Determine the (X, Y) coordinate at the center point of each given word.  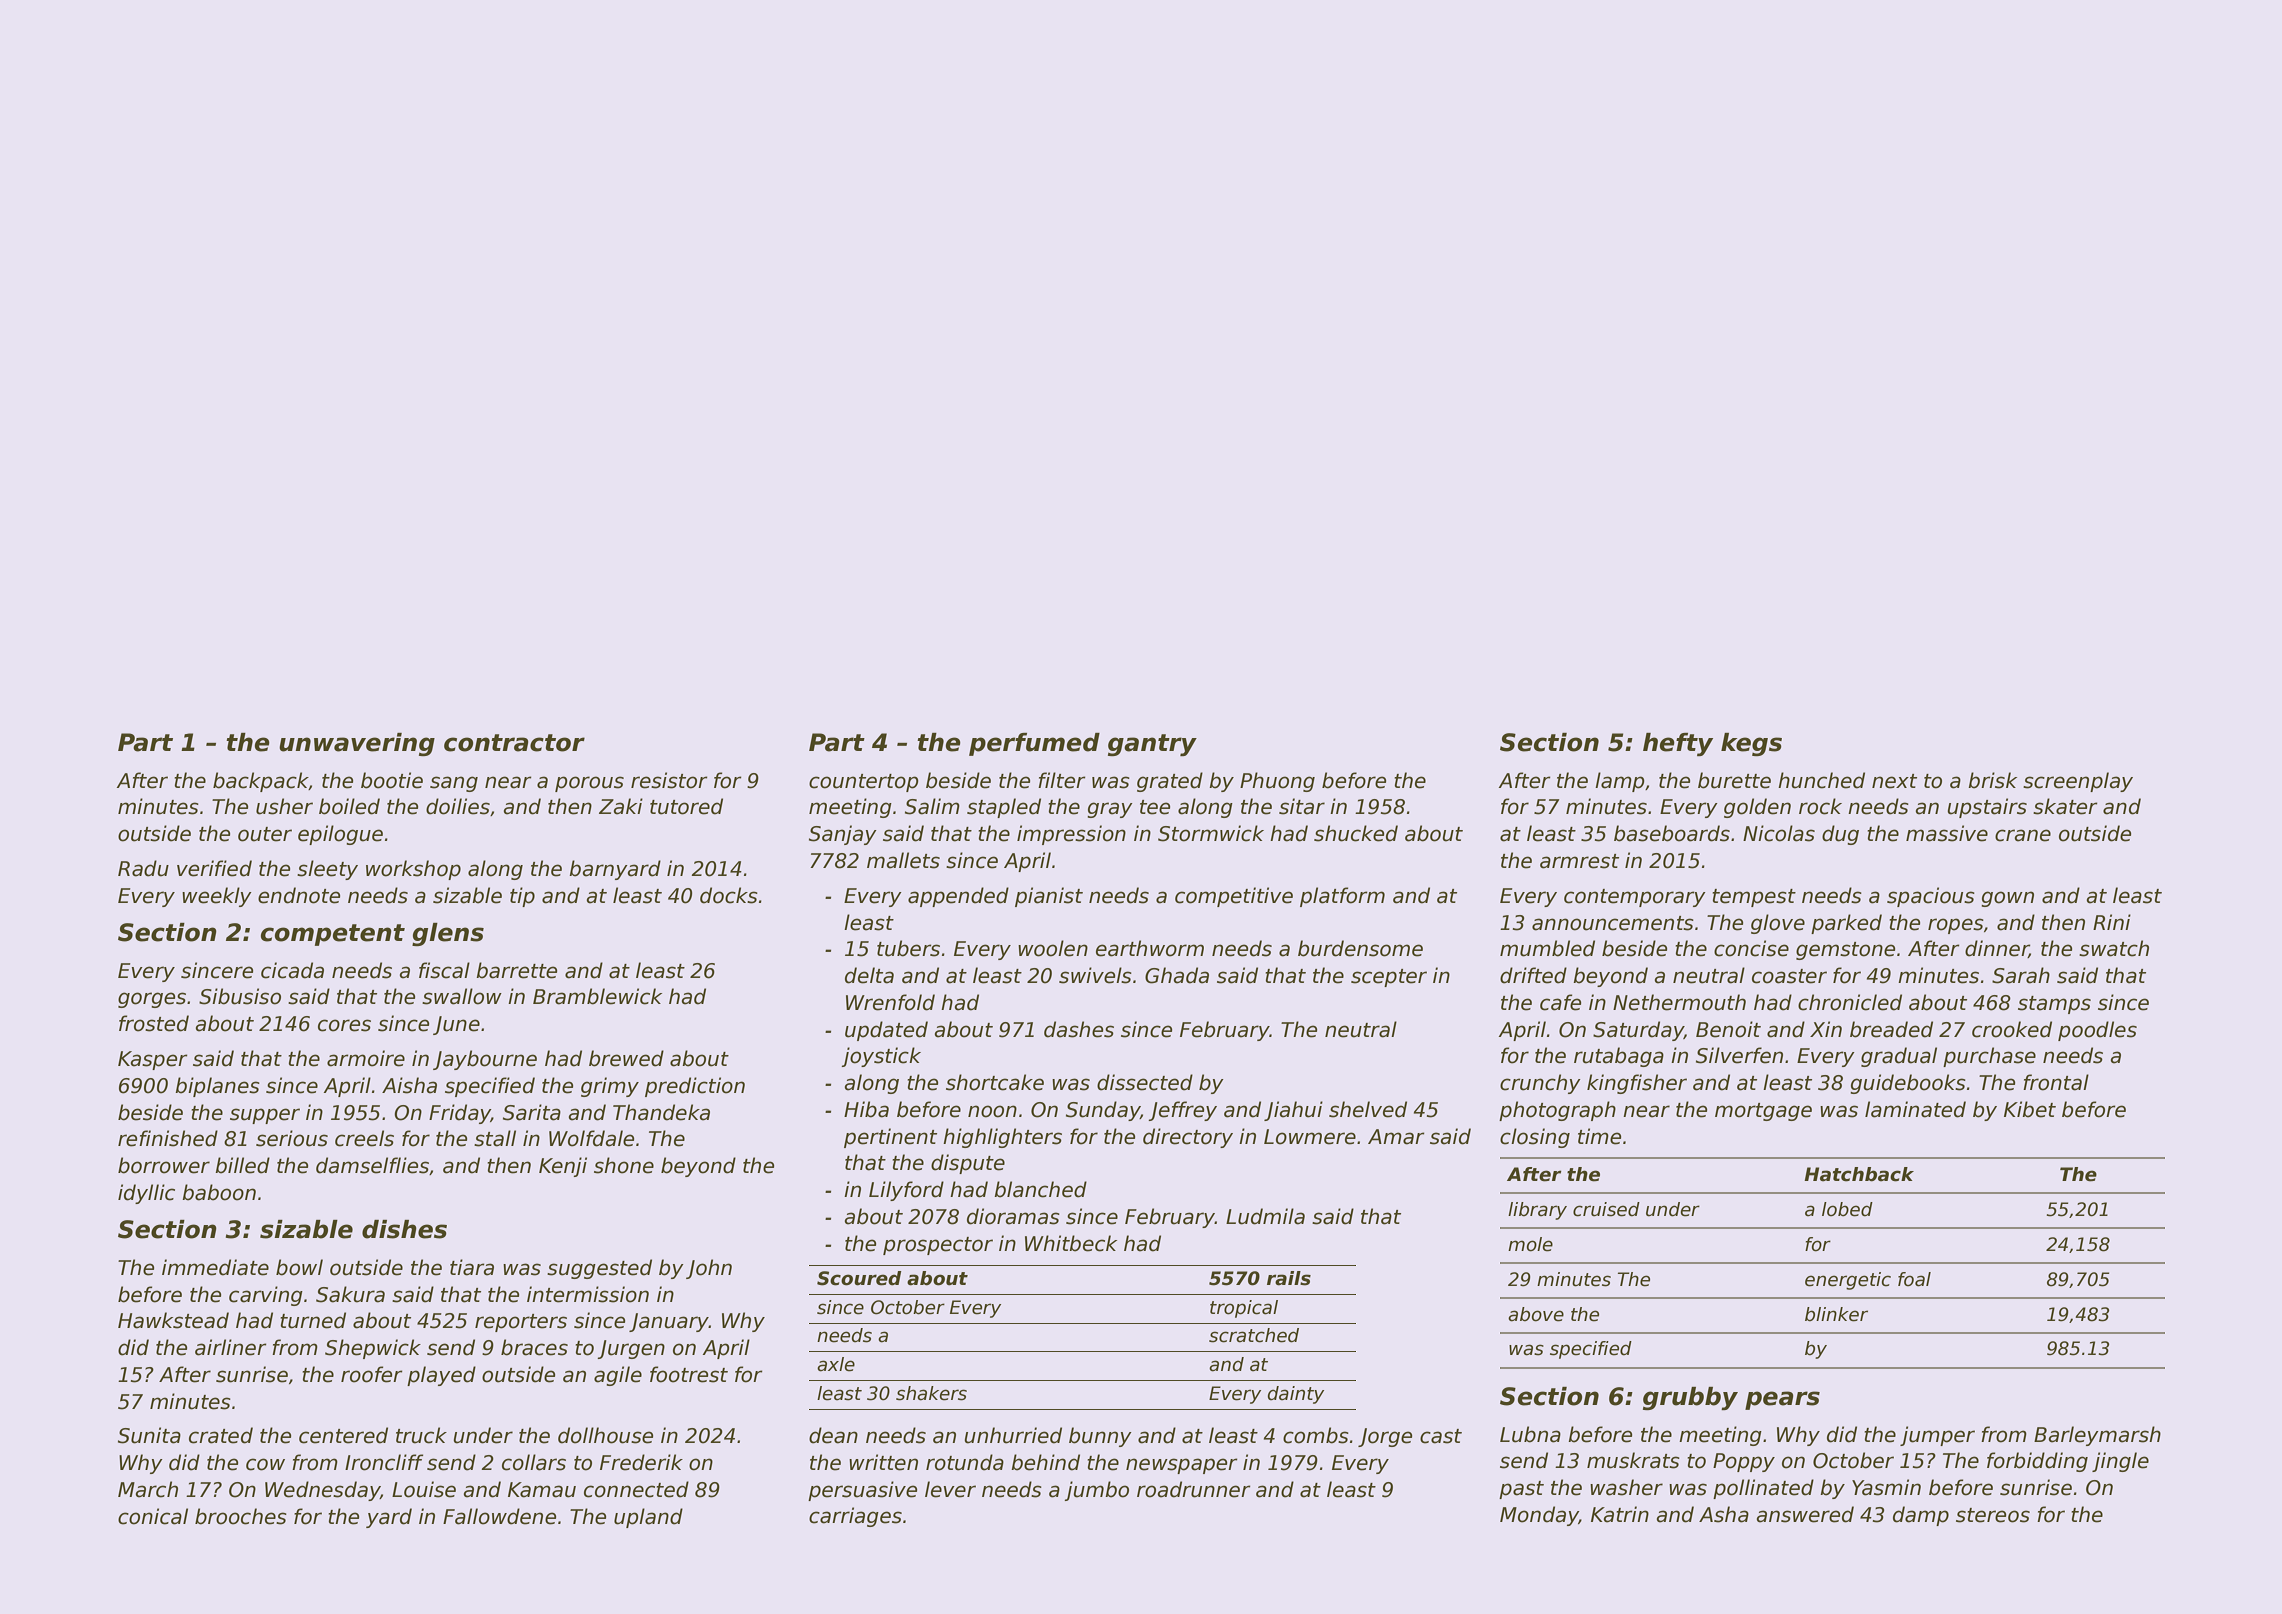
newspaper (1182, 1466)
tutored (686, 806)
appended (958, 897)
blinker (1836, 1314)
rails (1289, 1278)
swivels (1095, 975)
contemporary (1635, 898)
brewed (626, 1058)
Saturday (1638, 1031)
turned (313, 1320)
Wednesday (322, 1491)
